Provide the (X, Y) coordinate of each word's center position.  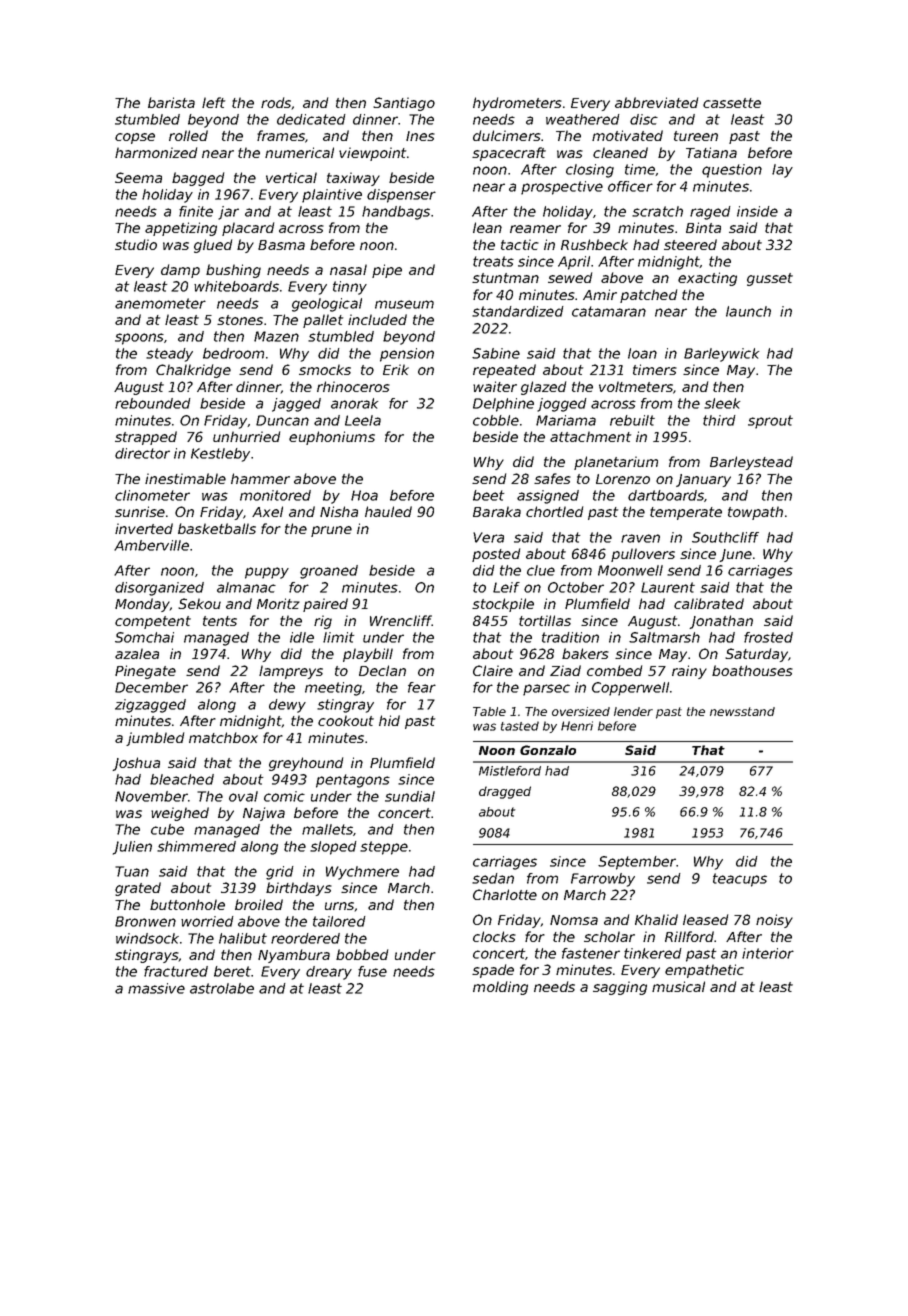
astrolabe (222, 988)
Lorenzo (623, 479)
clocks (494, 936)
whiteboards (236, 286)
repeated (504, 371)
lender (633, 711)
